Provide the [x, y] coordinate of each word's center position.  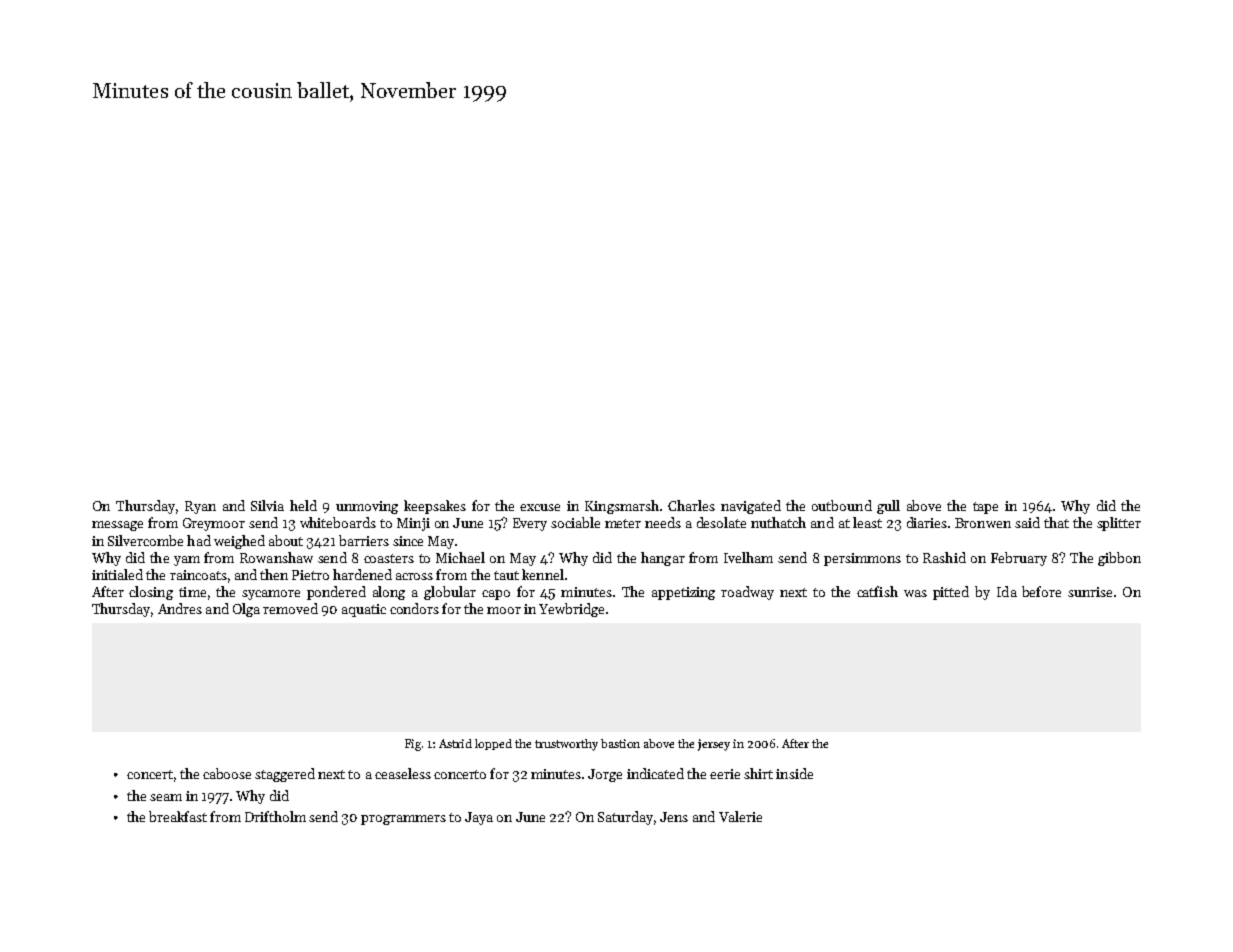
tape [985, 508]
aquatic [364, 610]
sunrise [1090, 592]
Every [530, 524]
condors [414, 608]
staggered [285, 775]
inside [794, 773]
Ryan [200, 507]
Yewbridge [571, 610]
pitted [951, 593]
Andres [180, 608]
